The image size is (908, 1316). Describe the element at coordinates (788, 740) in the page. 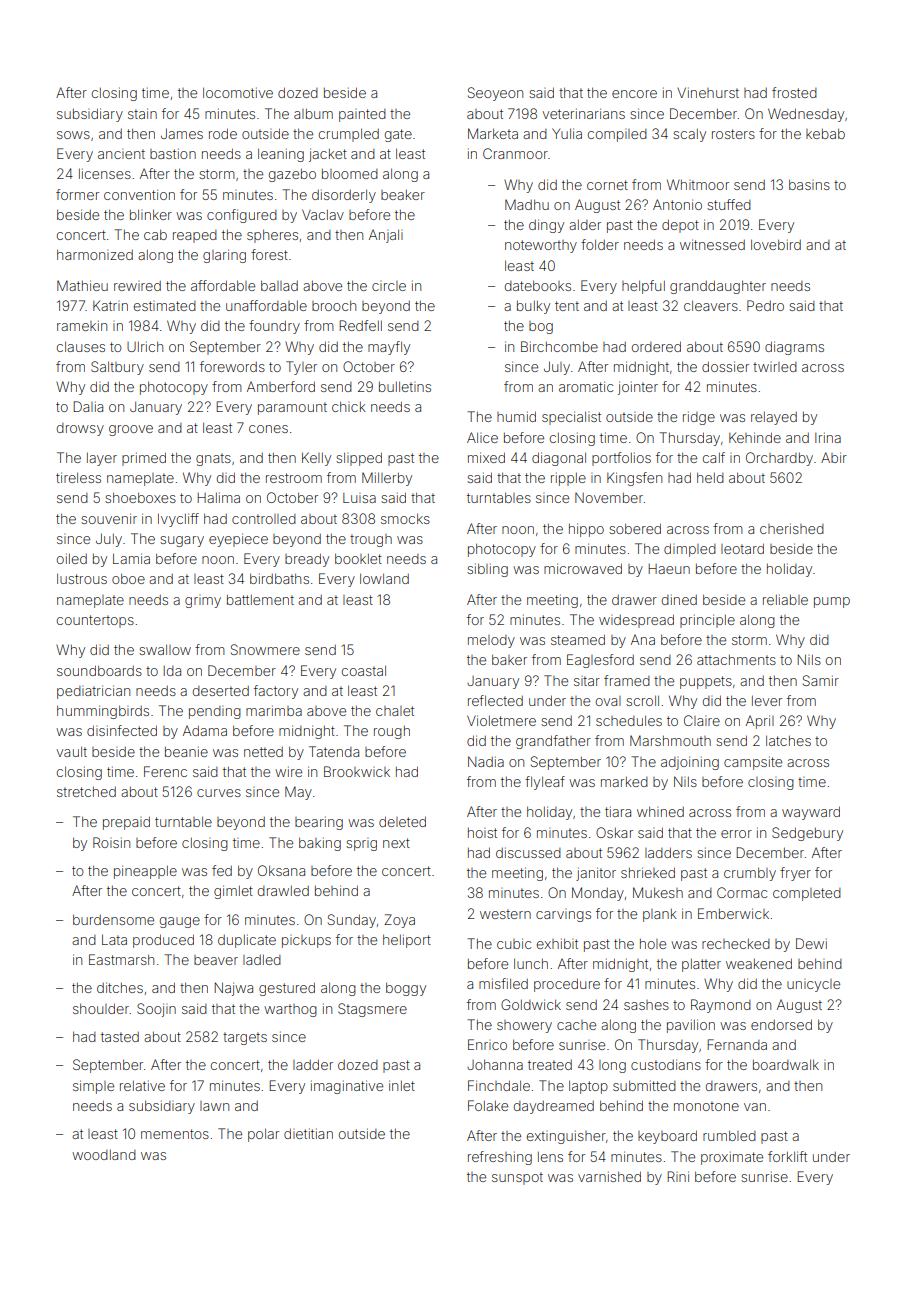

I see `latches` at that location.
